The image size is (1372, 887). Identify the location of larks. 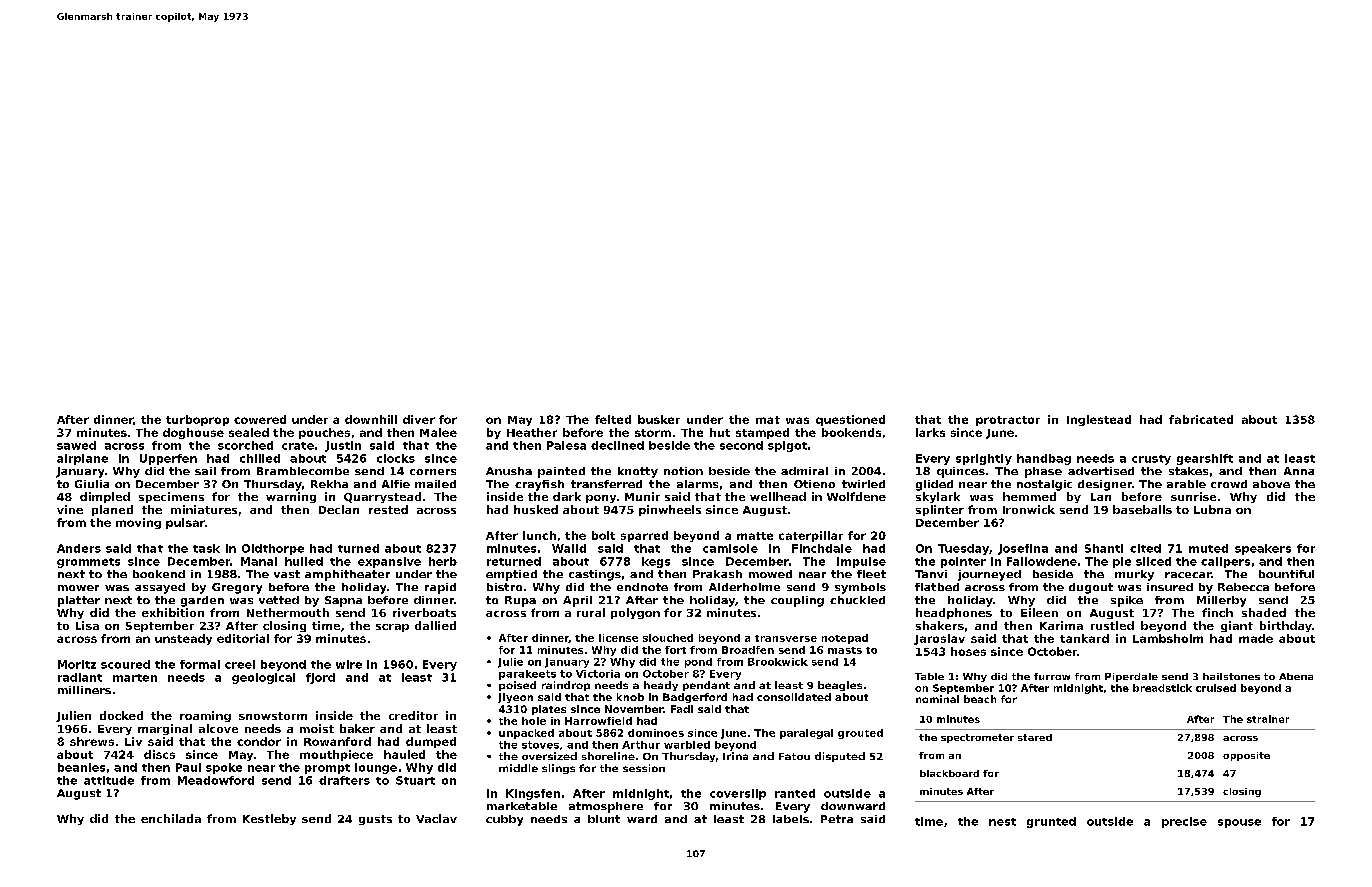
(930, 432).
